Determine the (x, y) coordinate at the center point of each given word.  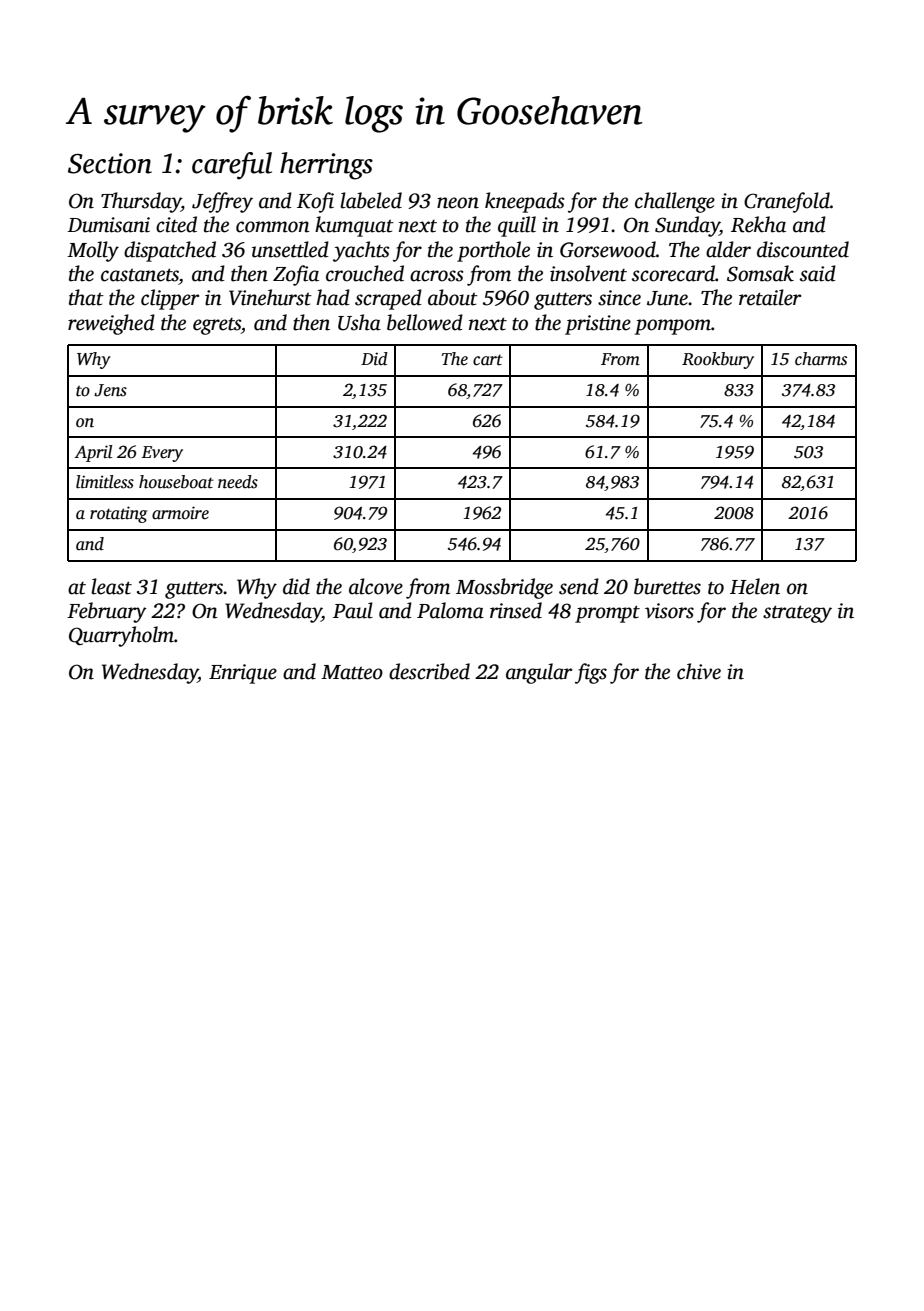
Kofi (315, 202)
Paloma (450, 610)
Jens (110, 390)
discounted (803, 249)
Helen (755, 586)
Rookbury (718, 360)
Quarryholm (121, 636)
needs (238, 482)
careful (232, 166)
